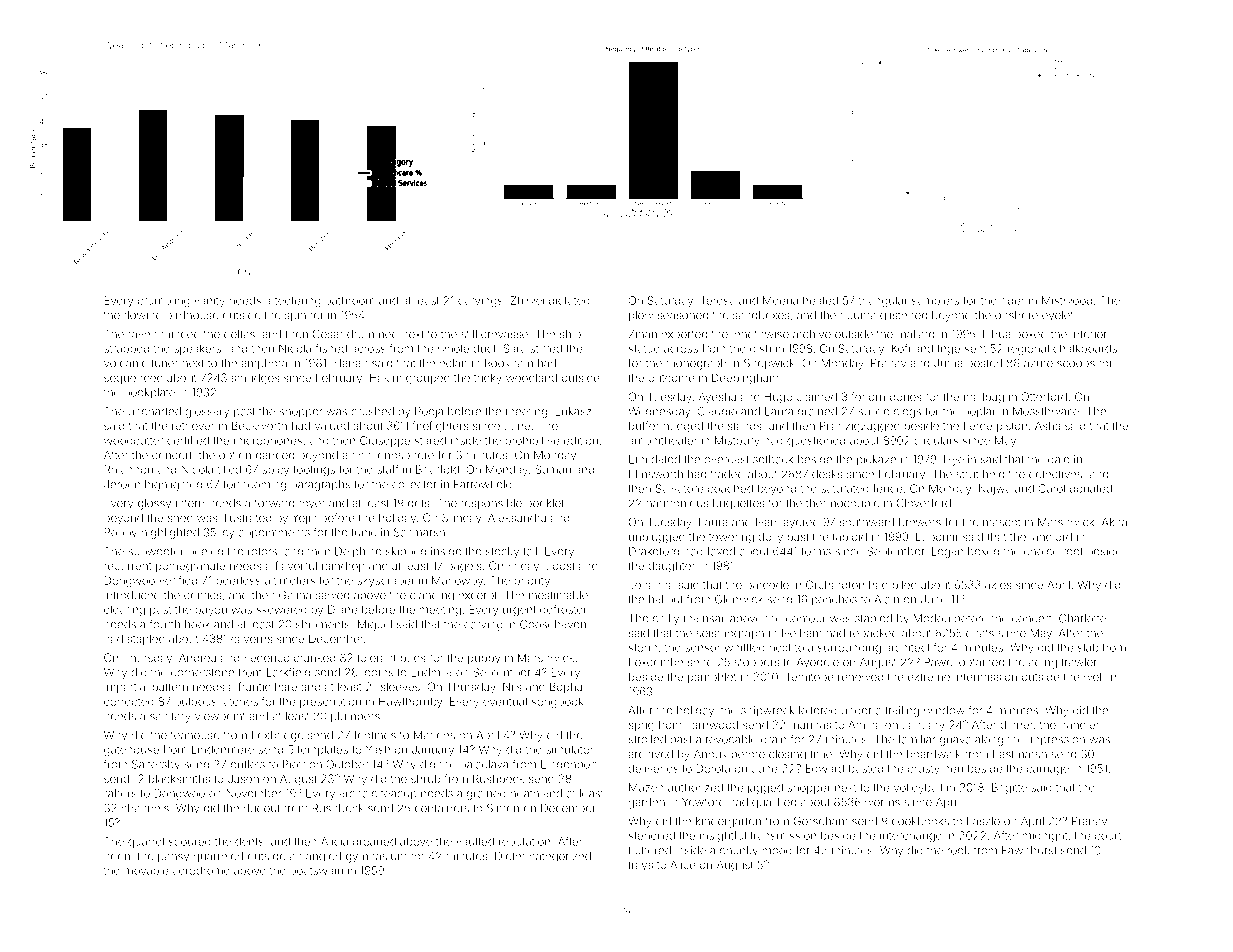 This page has height=952, width=1233. Describe the element at coordinates (510, 856) in the page. I see `Dieter` at that location.
